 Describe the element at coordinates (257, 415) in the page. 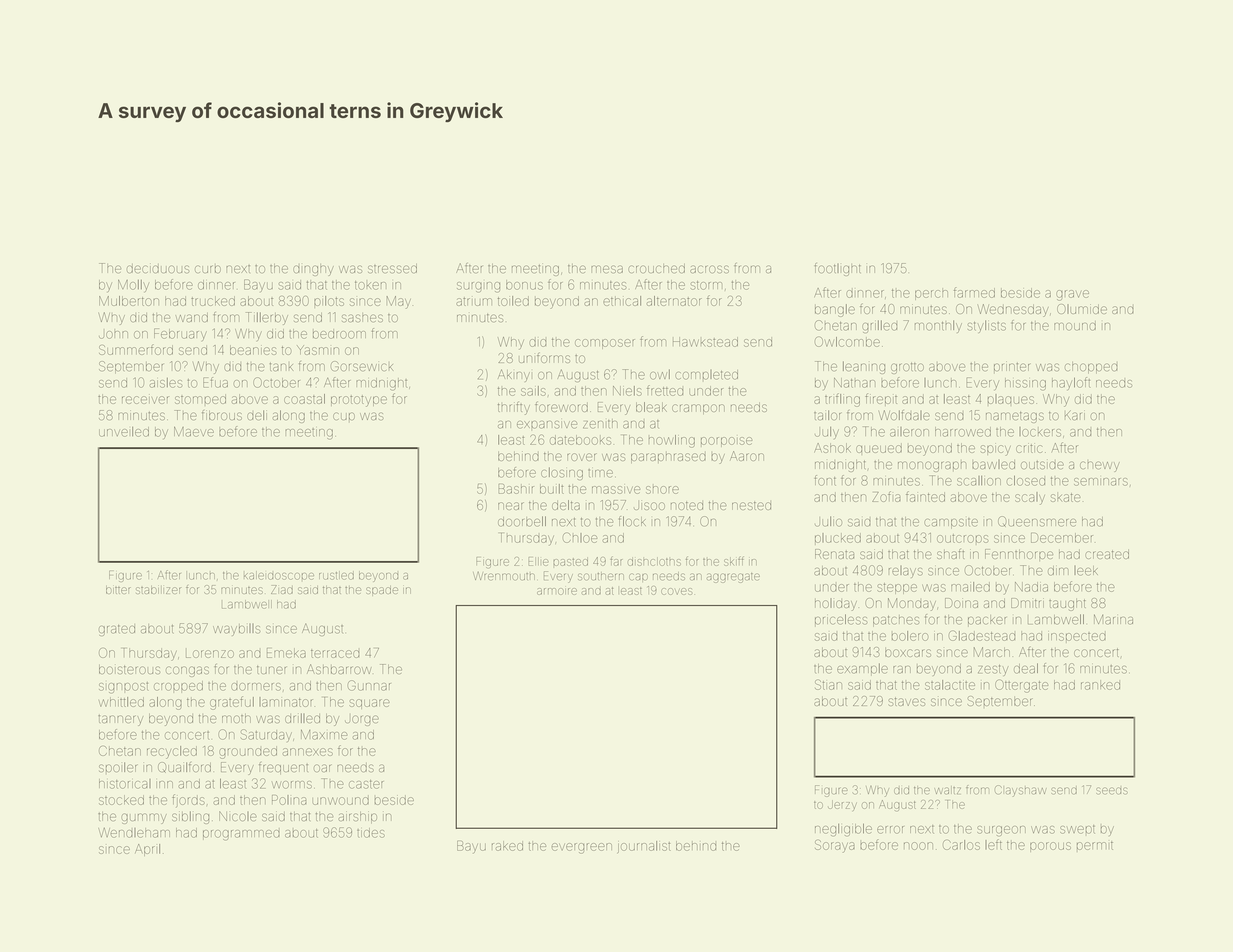

I see `deli` at that location.
